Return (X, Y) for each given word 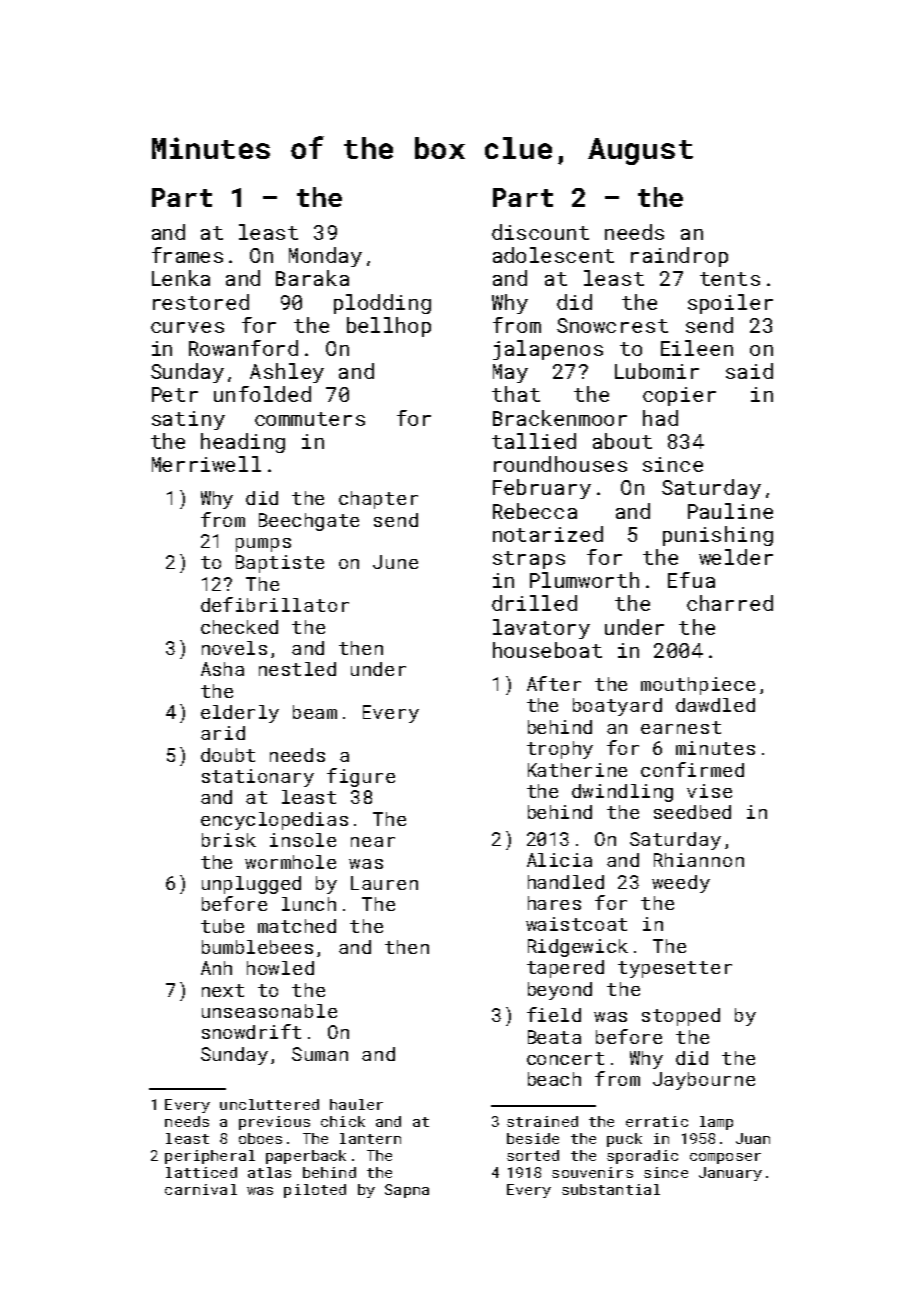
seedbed (692, 812)
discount (540, 232)
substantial (611, 1189)
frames (187, 255)
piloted (315, 1191)
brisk (229, 840)
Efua (691, 580)
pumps (263, 545)
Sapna (407, 1191)
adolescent (553, 255)
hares (554, 903)
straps (529, 560)
